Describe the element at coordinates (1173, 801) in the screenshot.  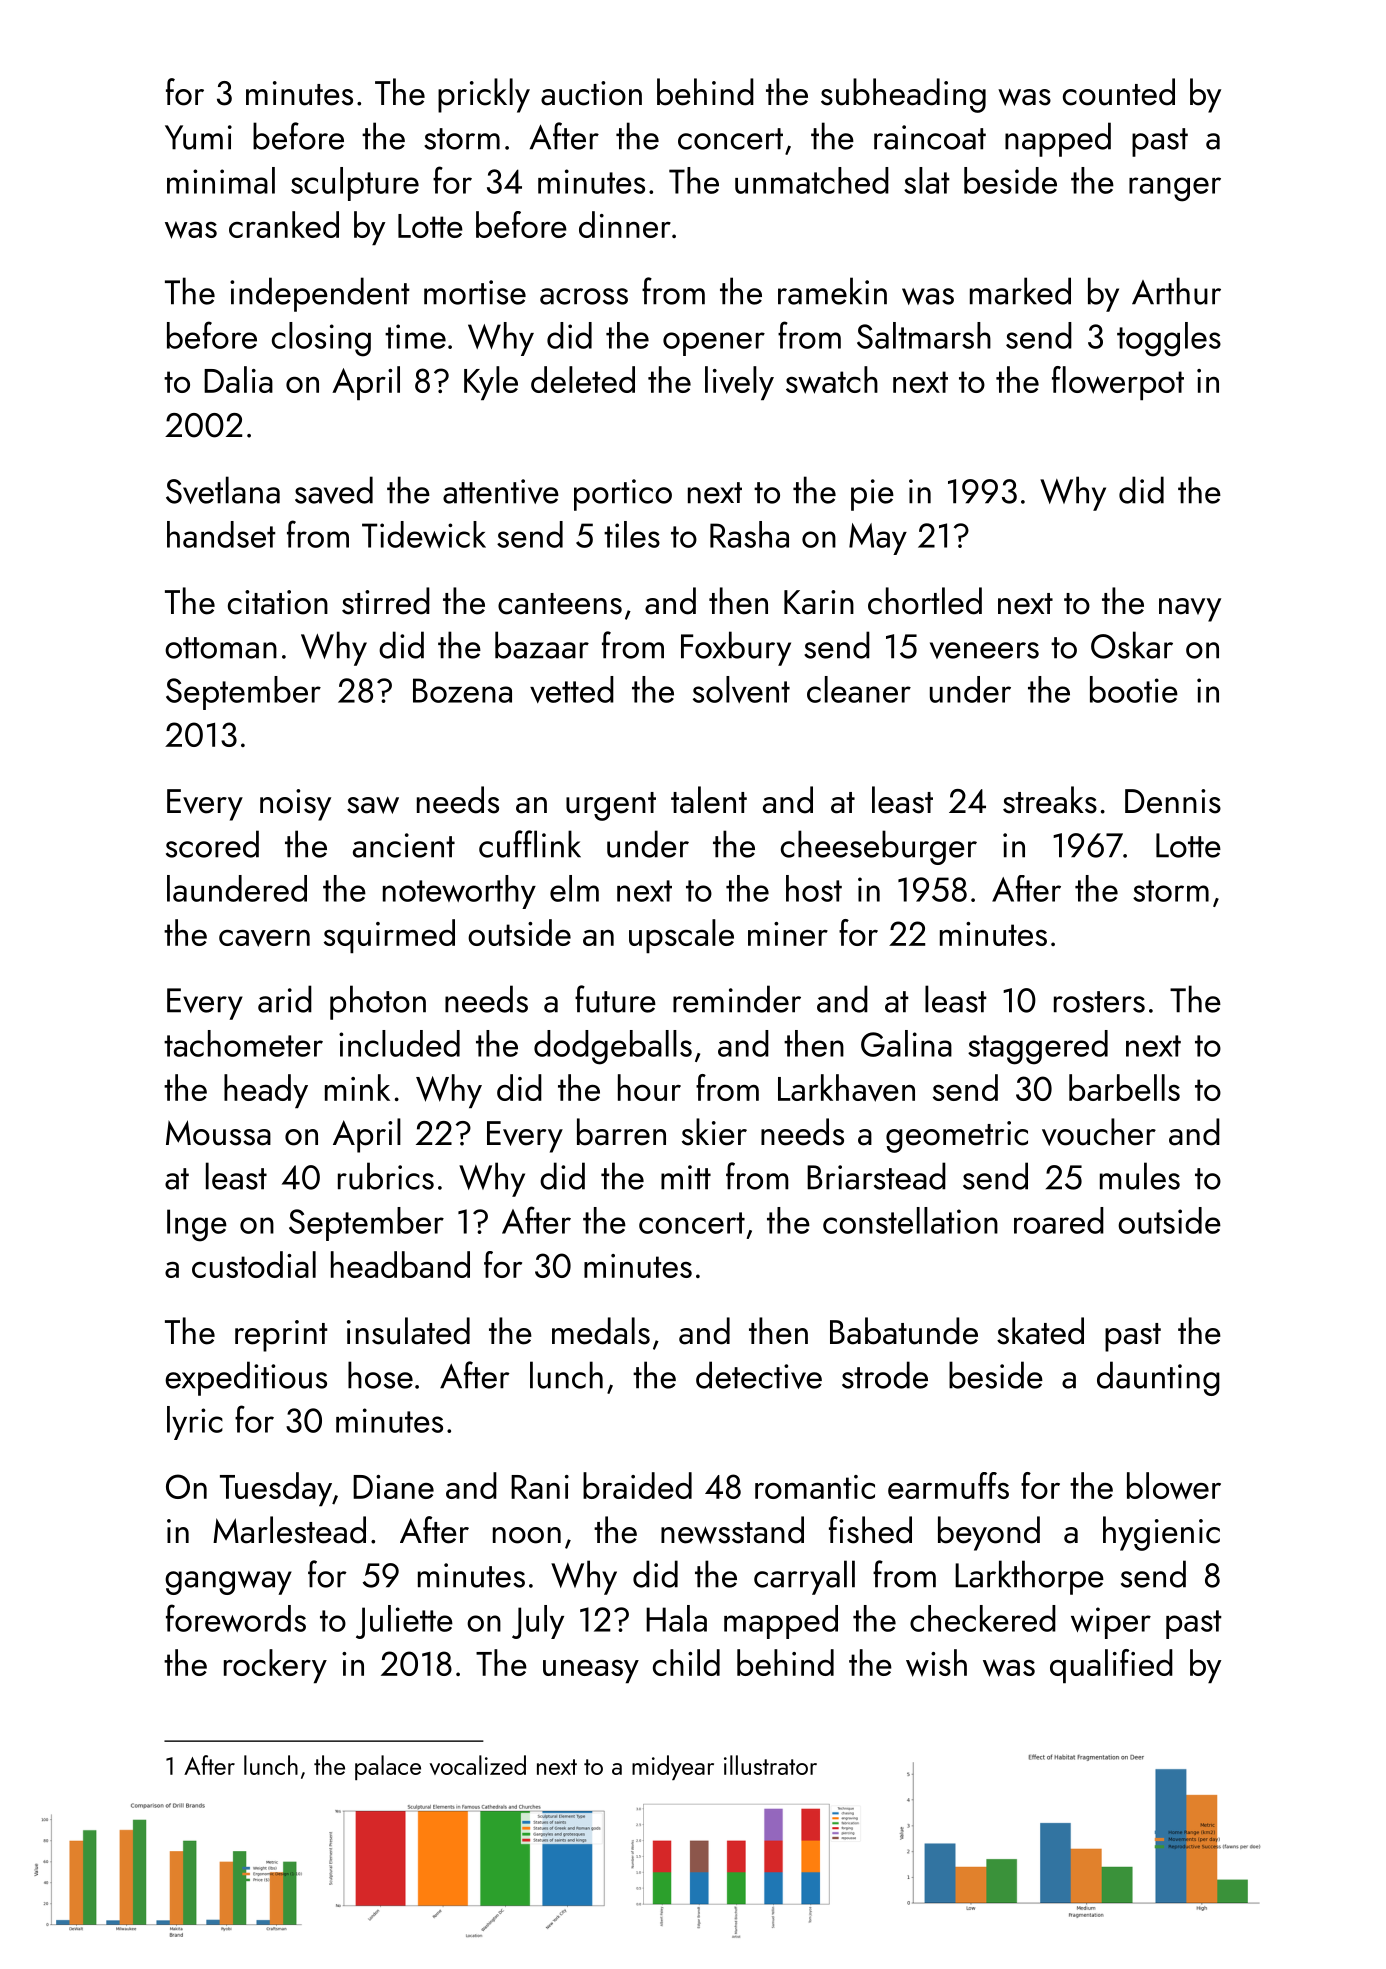
I see `Dennis` at that location.
